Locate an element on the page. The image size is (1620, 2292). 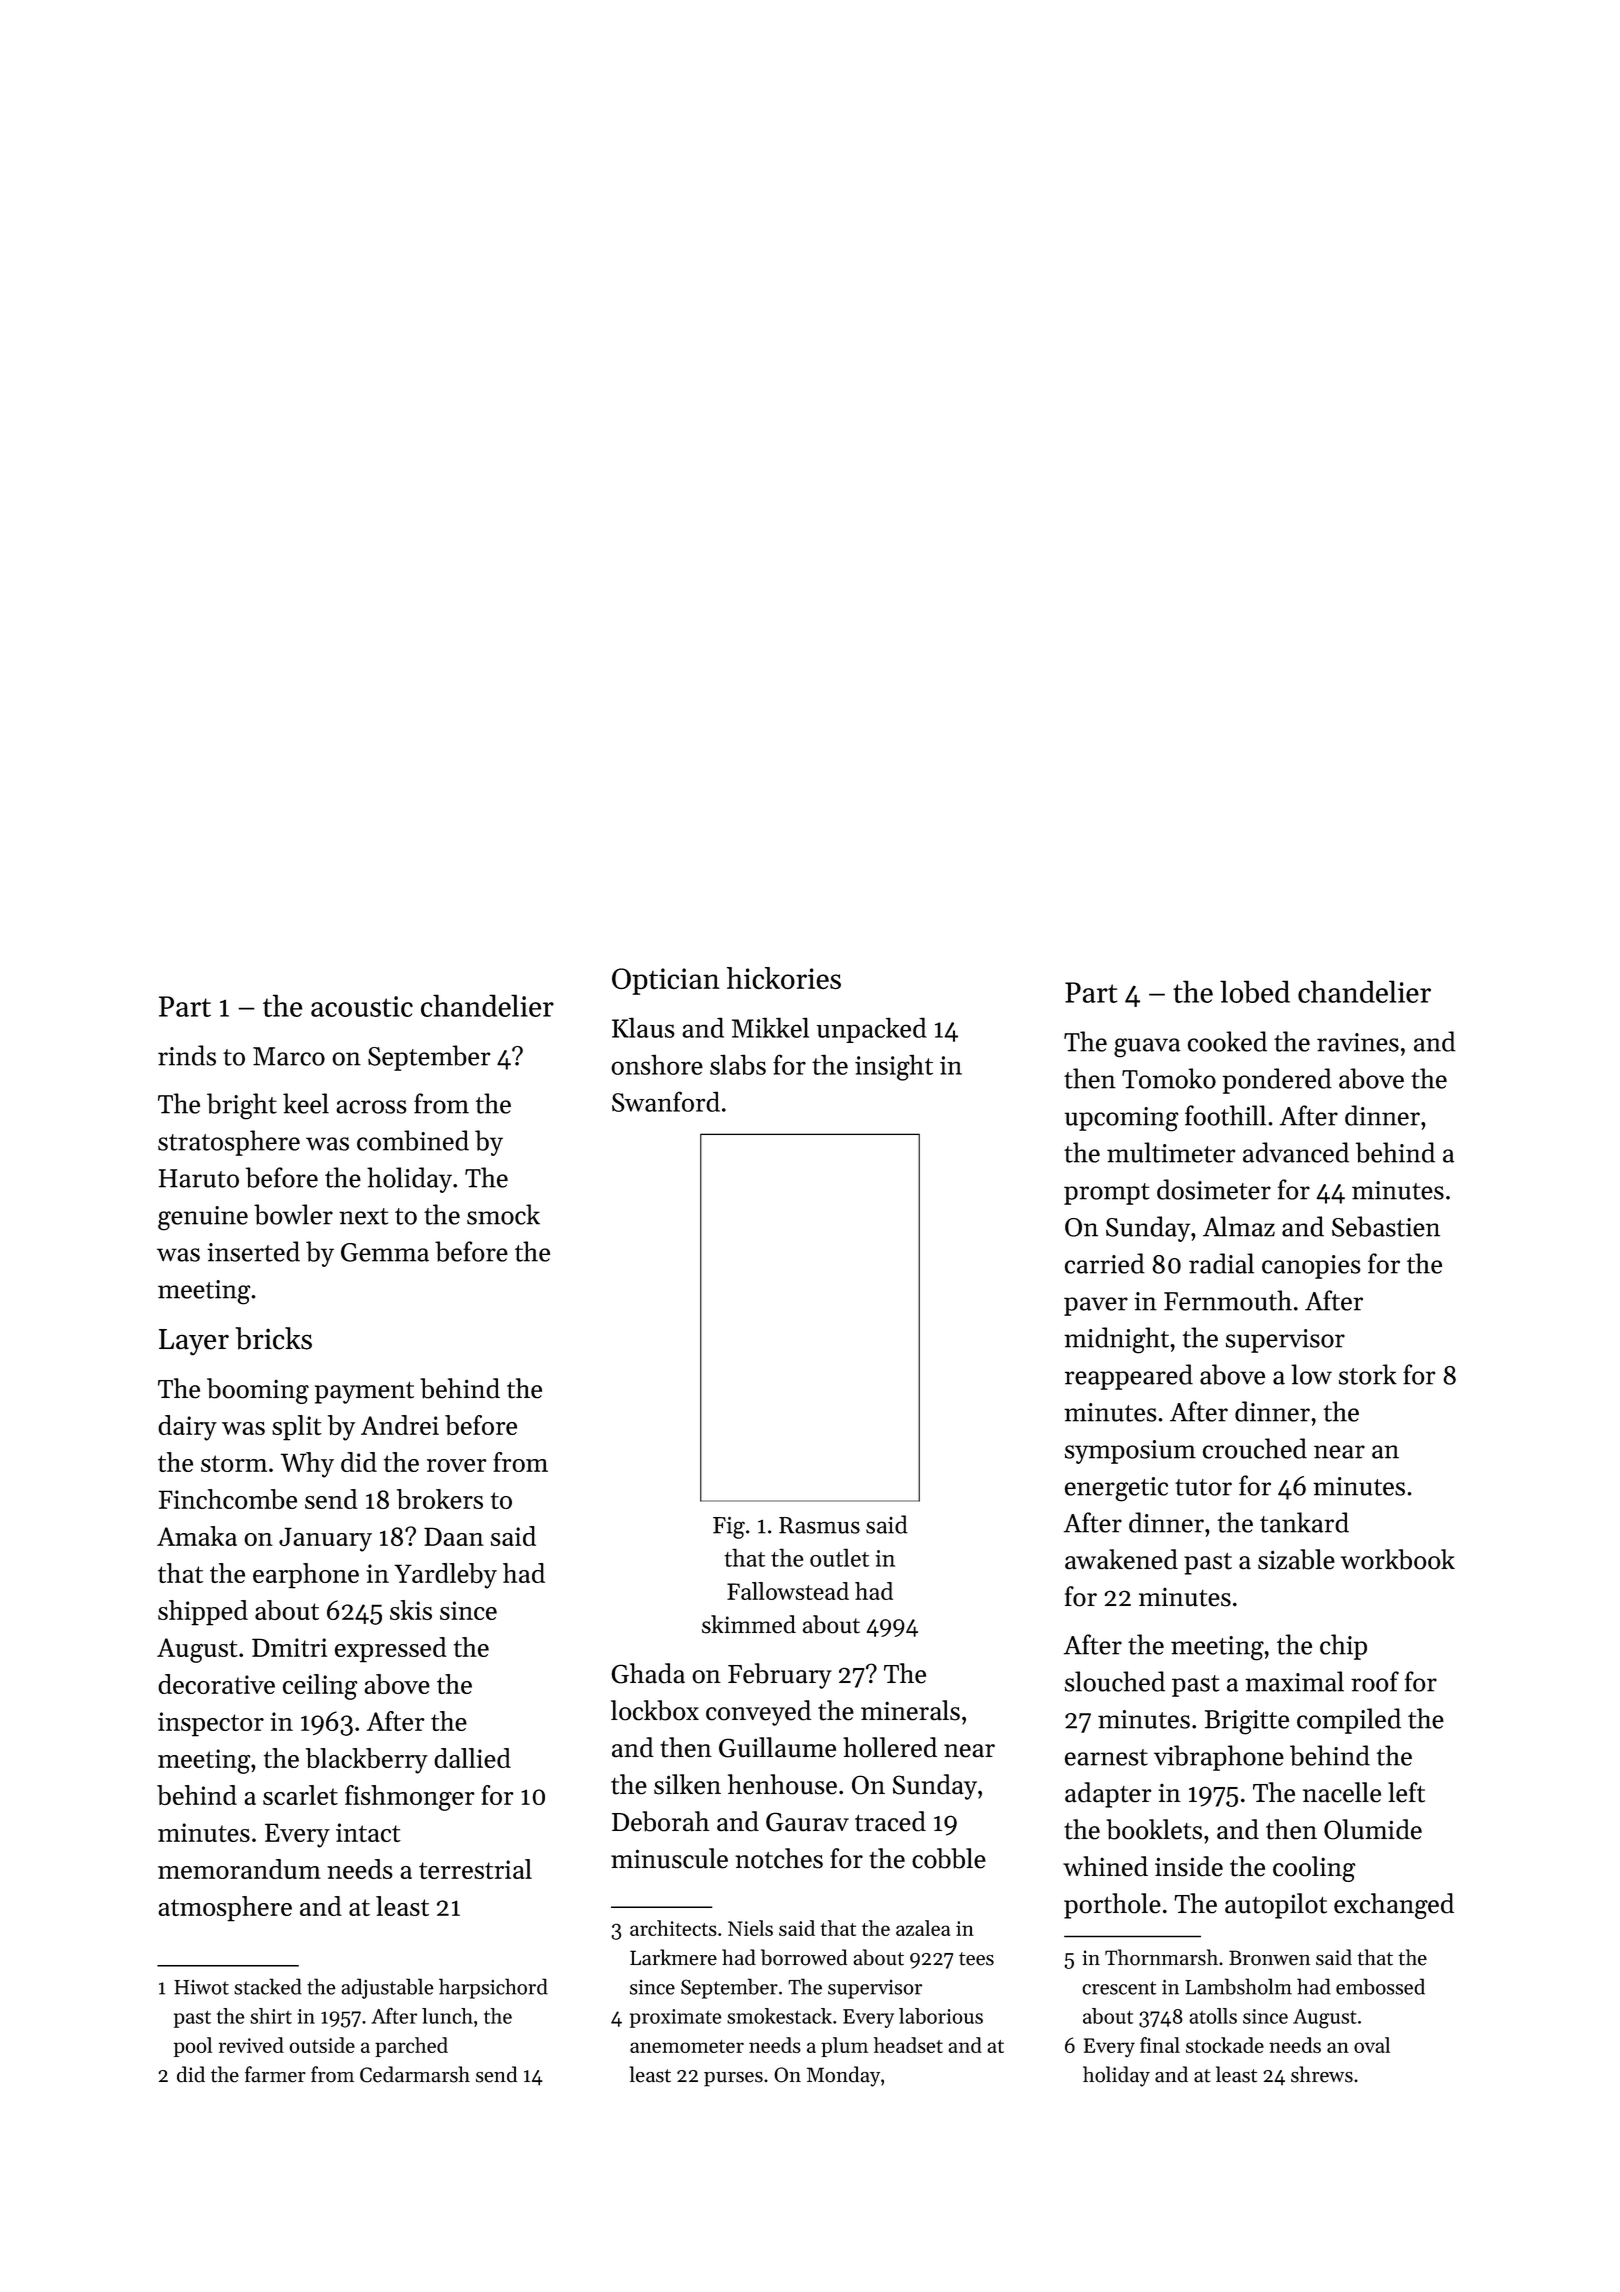
acoustic is located at coordinates (362, 1006).
